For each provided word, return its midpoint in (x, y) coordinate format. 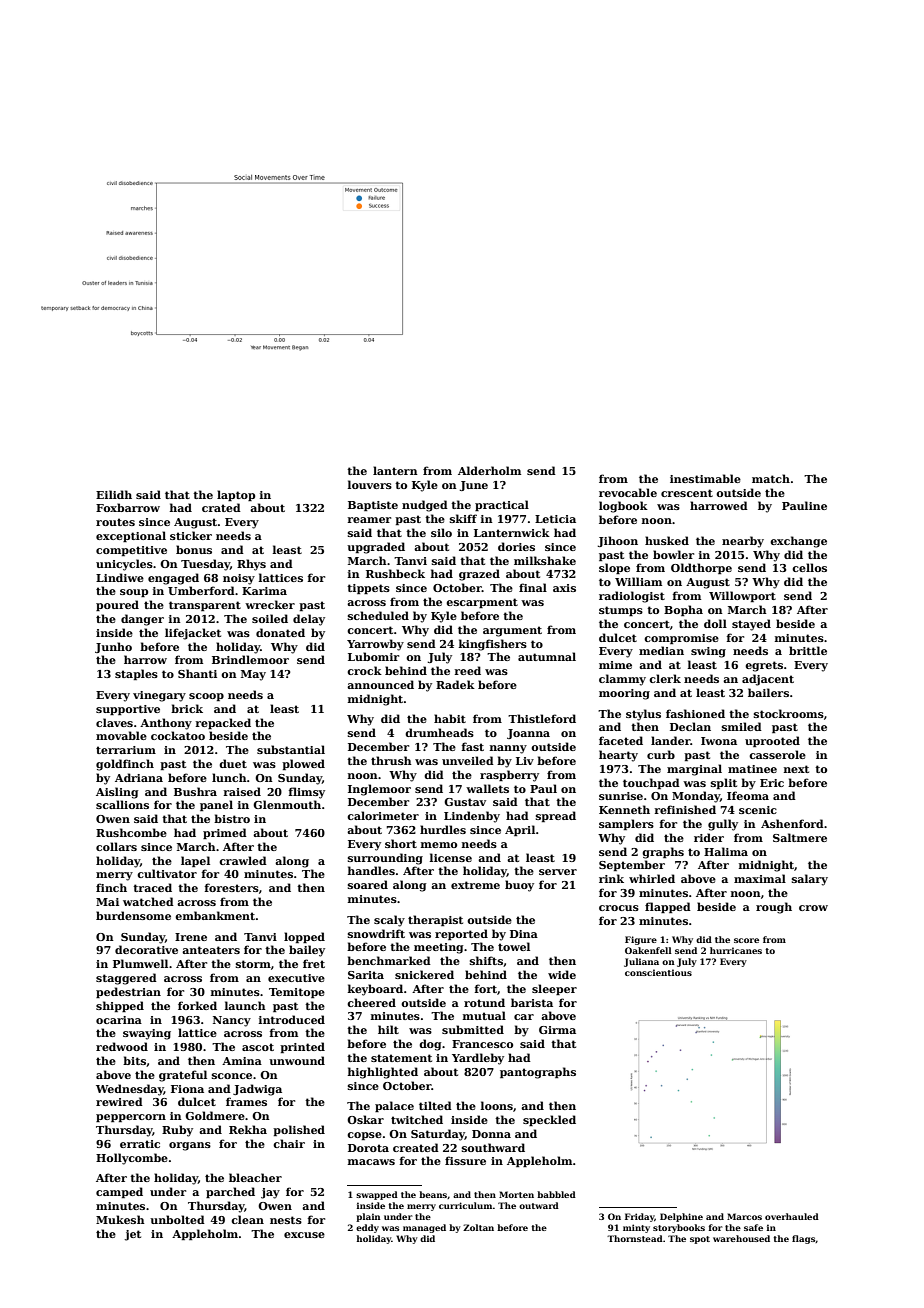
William (638, 581)
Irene (191, 937)
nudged (425, 506)
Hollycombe (132, 1159)
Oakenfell (648, 950)
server (558, 872)
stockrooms (789, 713)
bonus (194, 549)
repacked (223, 723)
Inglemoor (379, 790)
